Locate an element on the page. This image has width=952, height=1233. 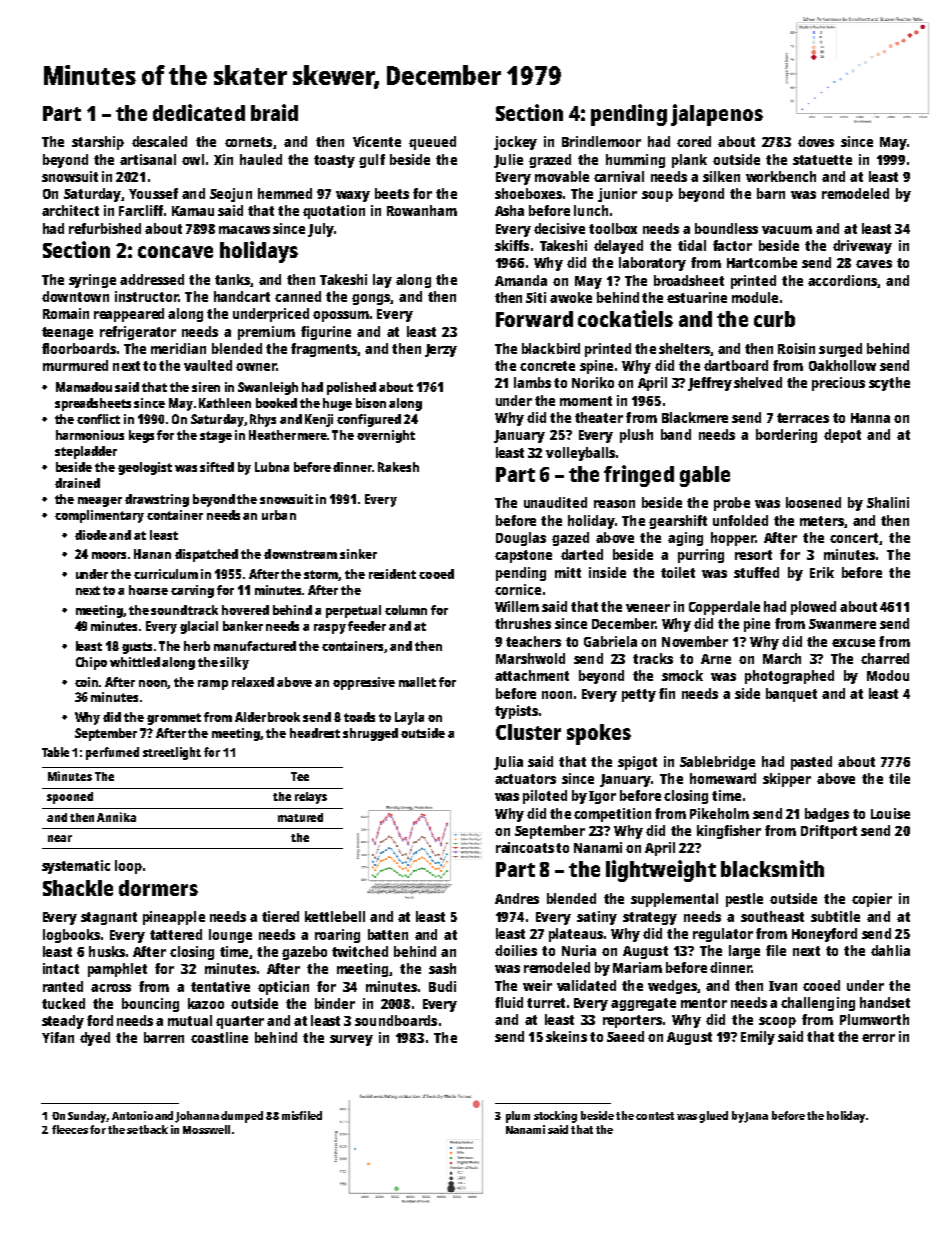
stocking is located at coordinates (555, 1117).
